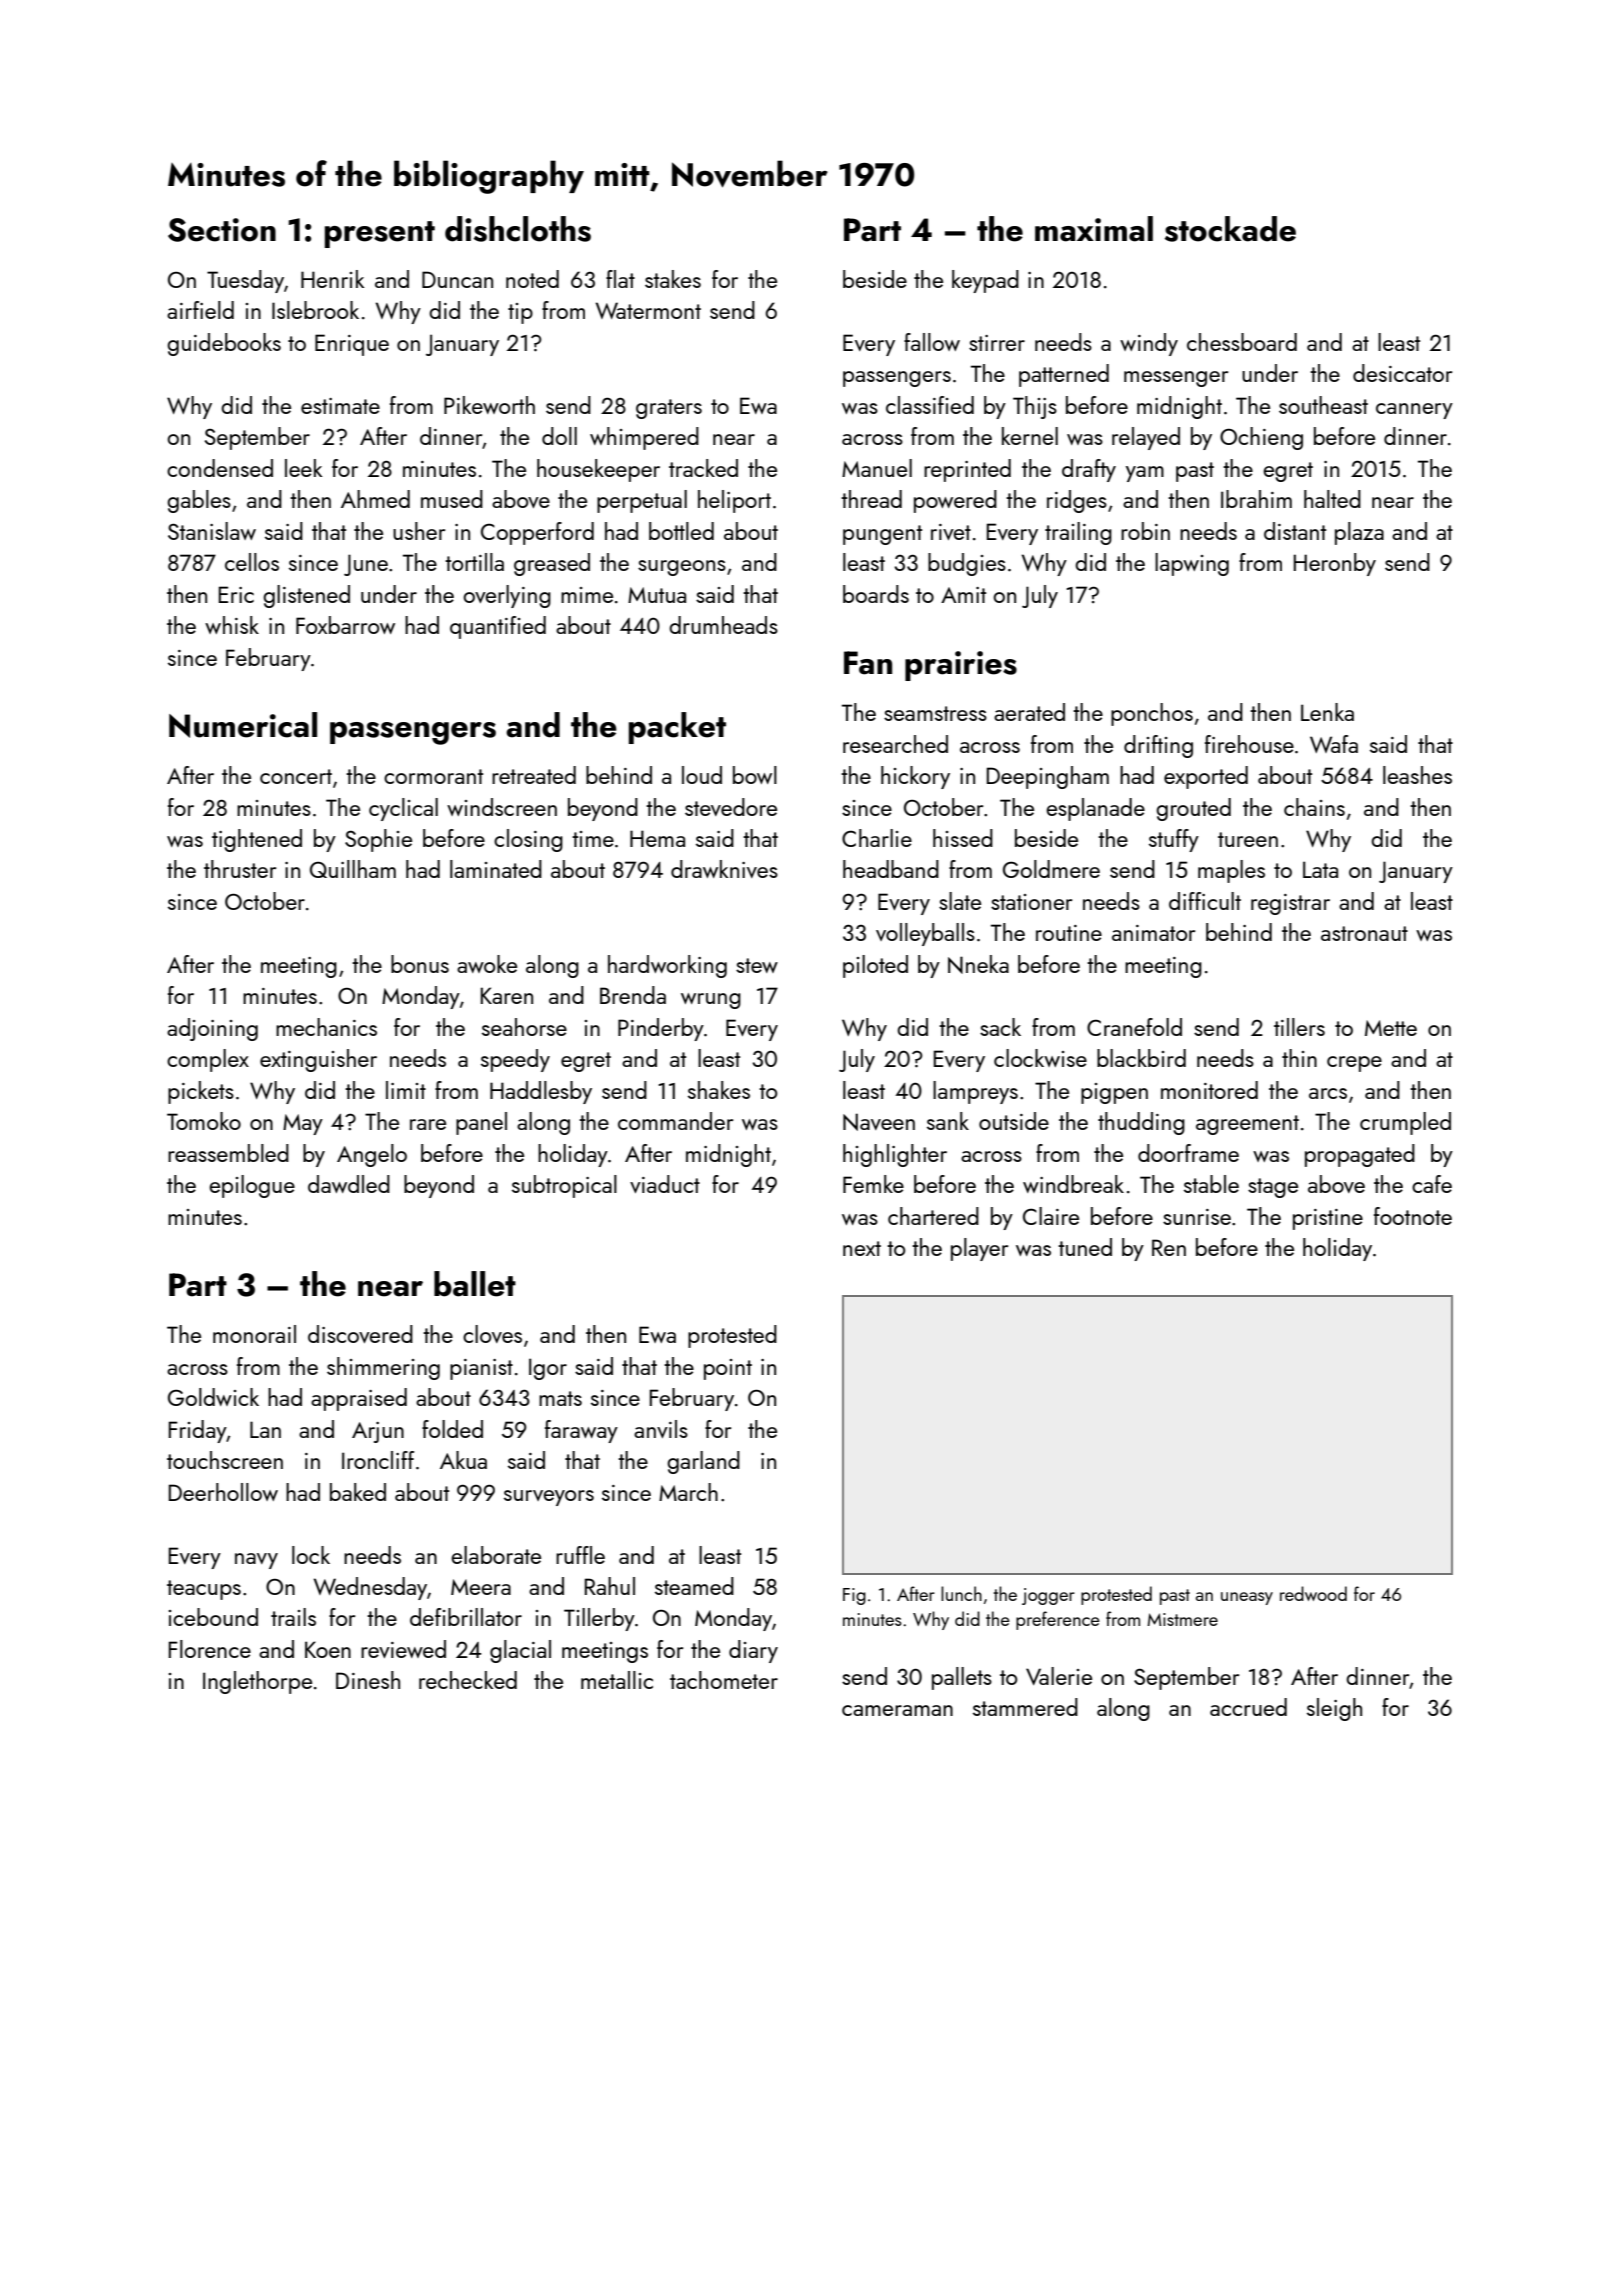 This screenshot has height=2292, width=1620. Describe the element at coordinates (961, 1593) in the screenshot. I see `lunch` at that location.
